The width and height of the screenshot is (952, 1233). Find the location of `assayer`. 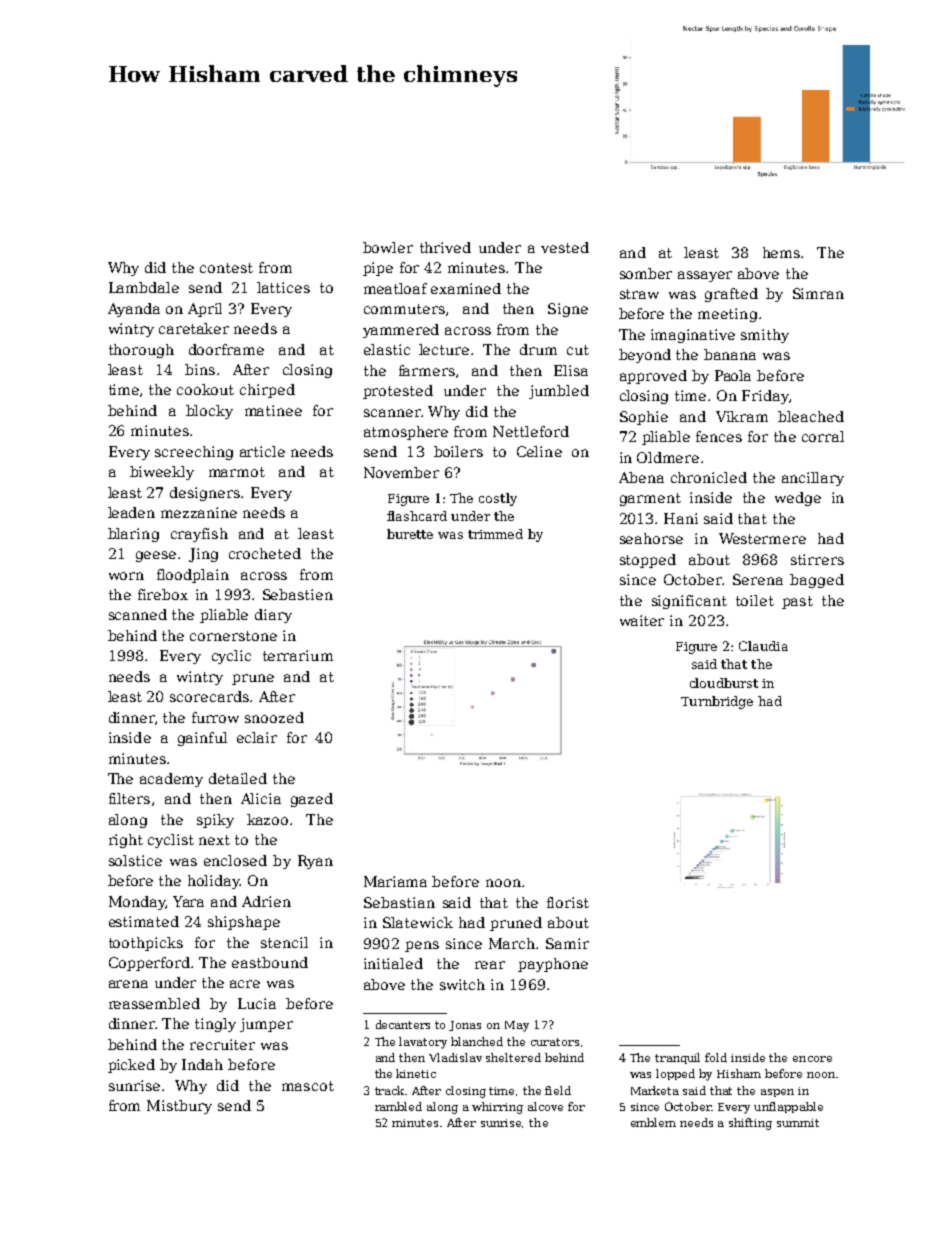

assayer is located at coordinates (705, 276).
